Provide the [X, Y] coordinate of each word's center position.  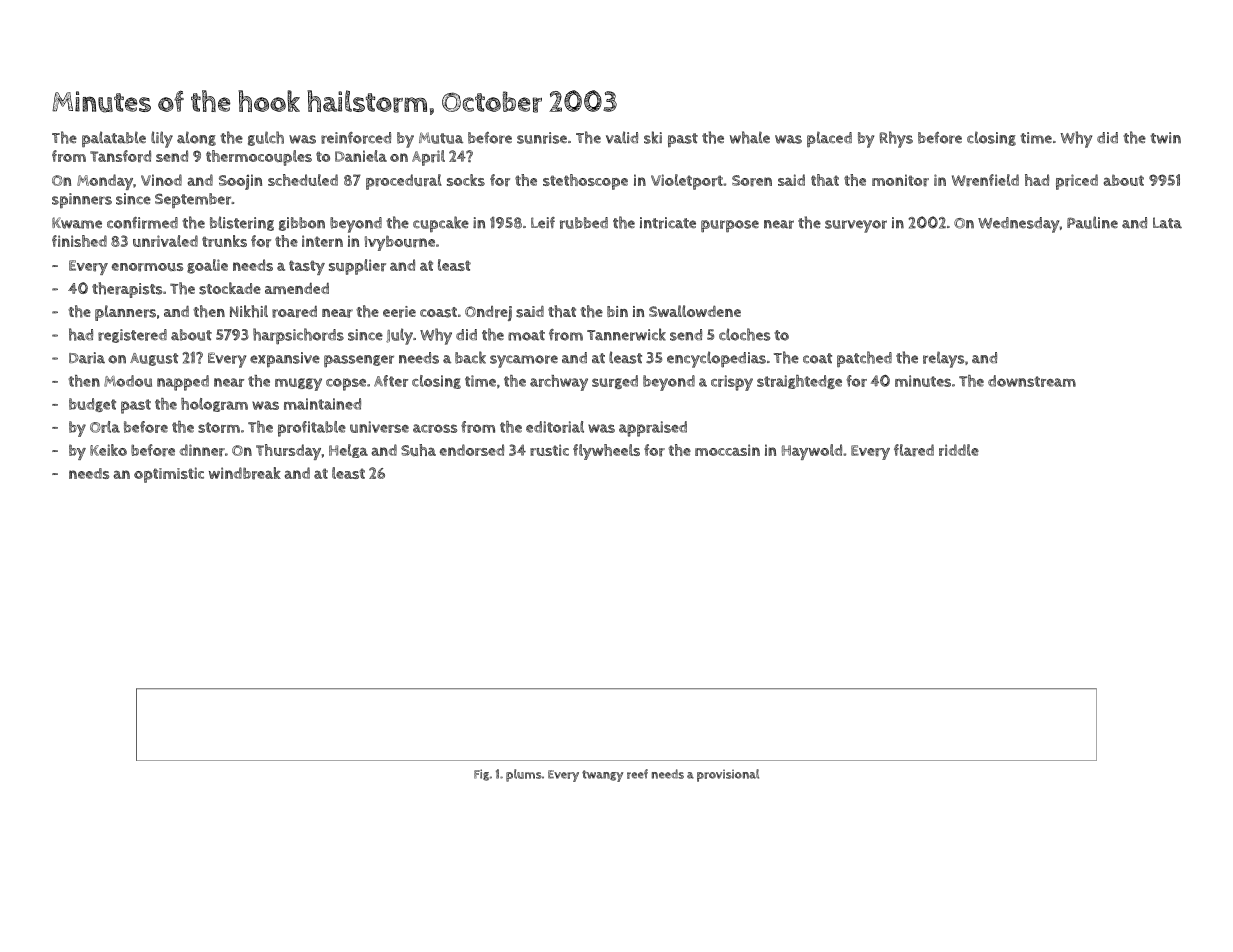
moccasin [727, 450]
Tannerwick [626, 334]
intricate [668, 223]
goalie [207, 266]
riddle [959, 450]
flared [914, 450]
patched [864, 359]
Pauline [1092, 222]
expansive [285, 359]
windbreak [245, 473]
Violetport [687, 182]
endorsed [472, 450]
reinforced [356, 138]
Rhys [896, 139]
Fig [481, 775]
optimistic [169, 475]
